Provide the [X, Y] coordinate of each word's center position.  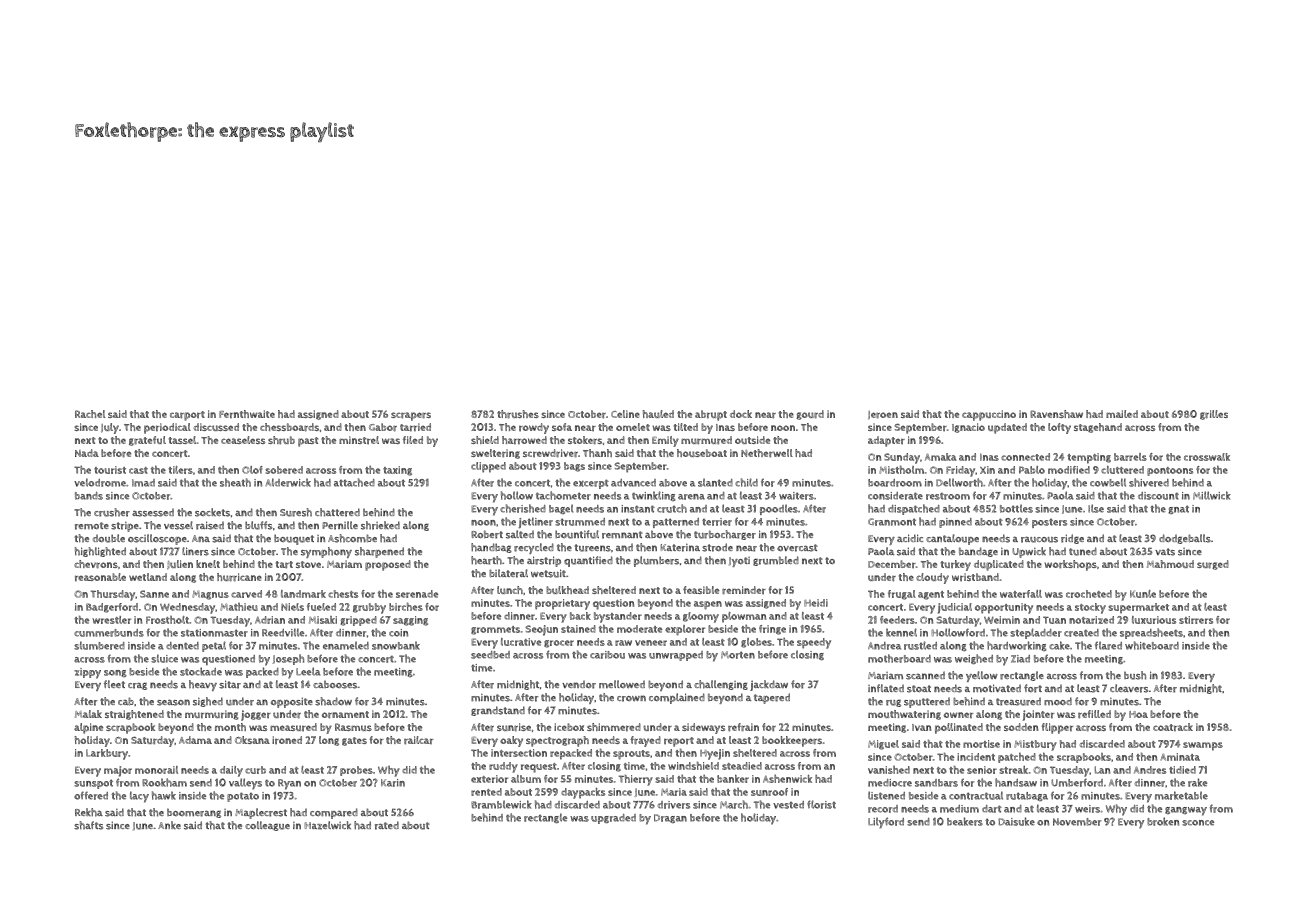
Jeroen [883, 415]
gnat [1178, 509]
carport [187, 416]
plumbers [656, 561]
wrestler [111, 620]
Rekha [89, 812]
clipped [488, 467]
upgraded [613, 819]
